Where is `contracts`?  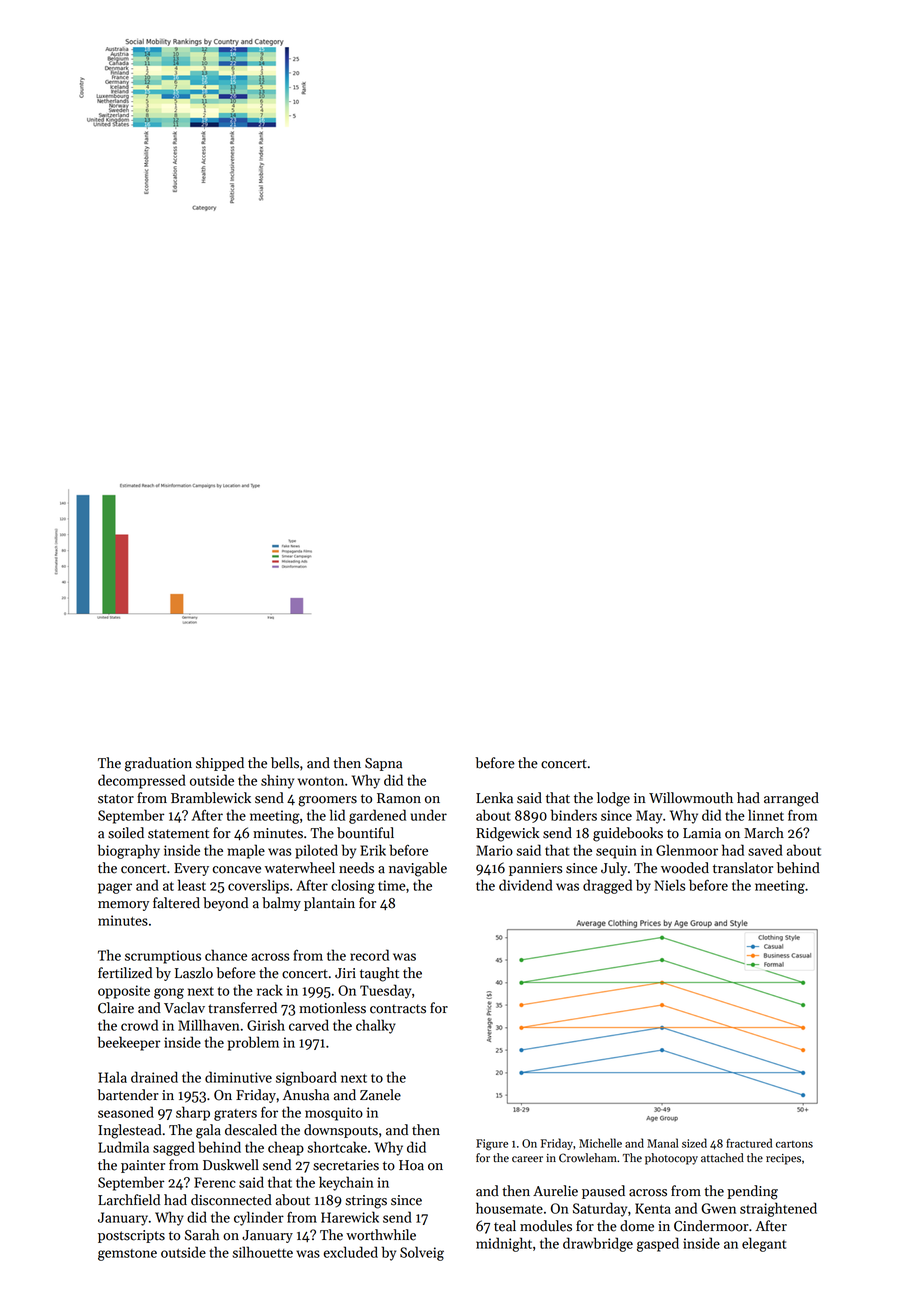
contracts is located at coordinates (398, 1009).
